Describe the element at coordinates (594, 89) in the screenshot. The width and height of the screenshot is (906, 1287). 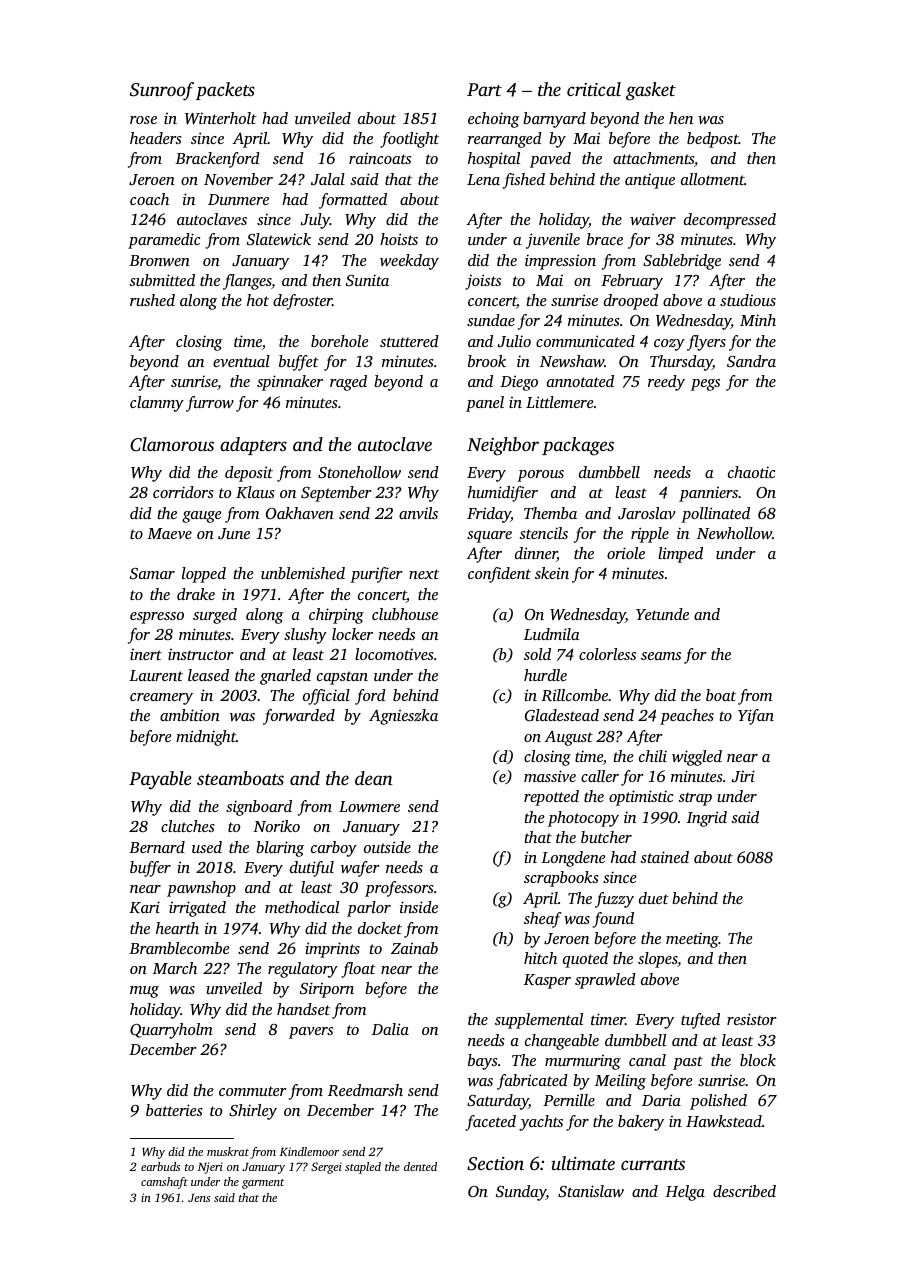
I see `critical` at that location.
